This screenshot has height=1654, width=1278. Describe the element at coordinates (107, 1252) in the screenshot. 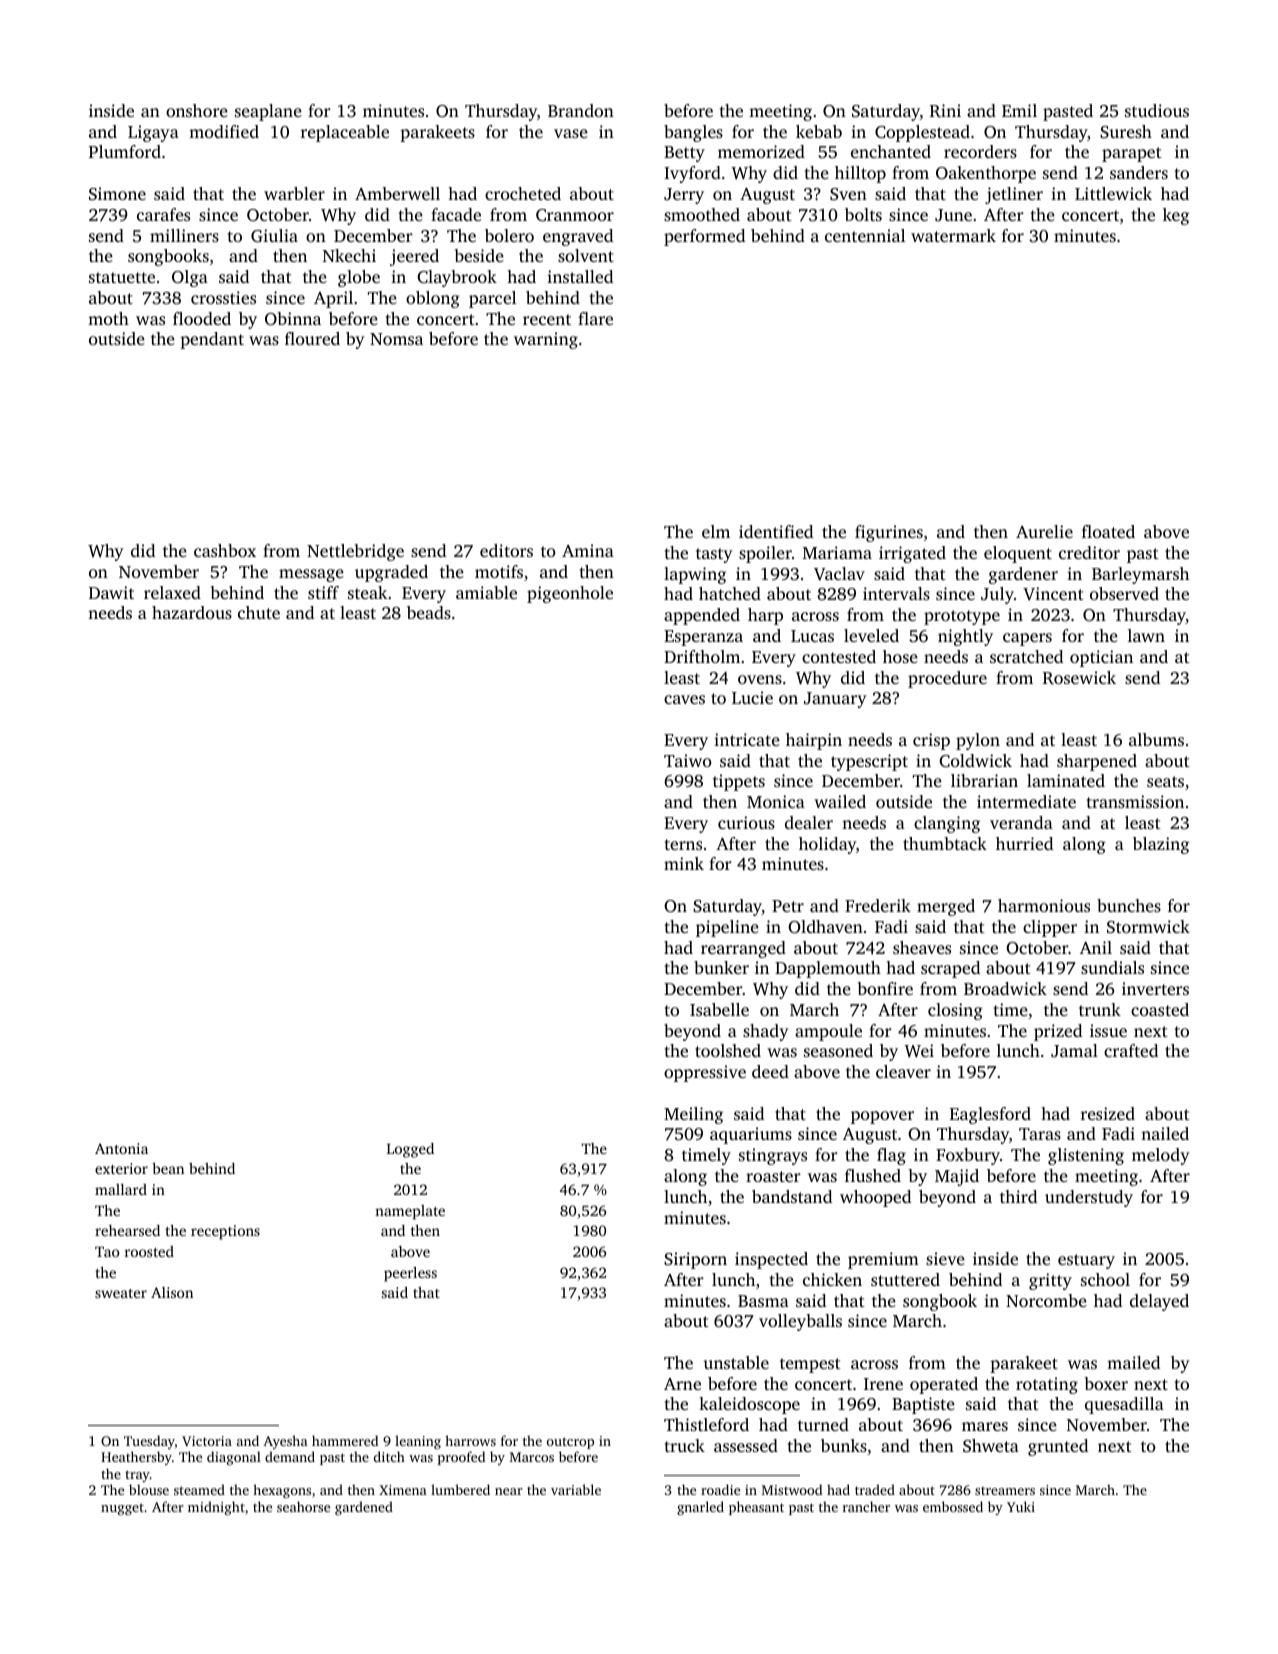

I see `Tao` at that location.
